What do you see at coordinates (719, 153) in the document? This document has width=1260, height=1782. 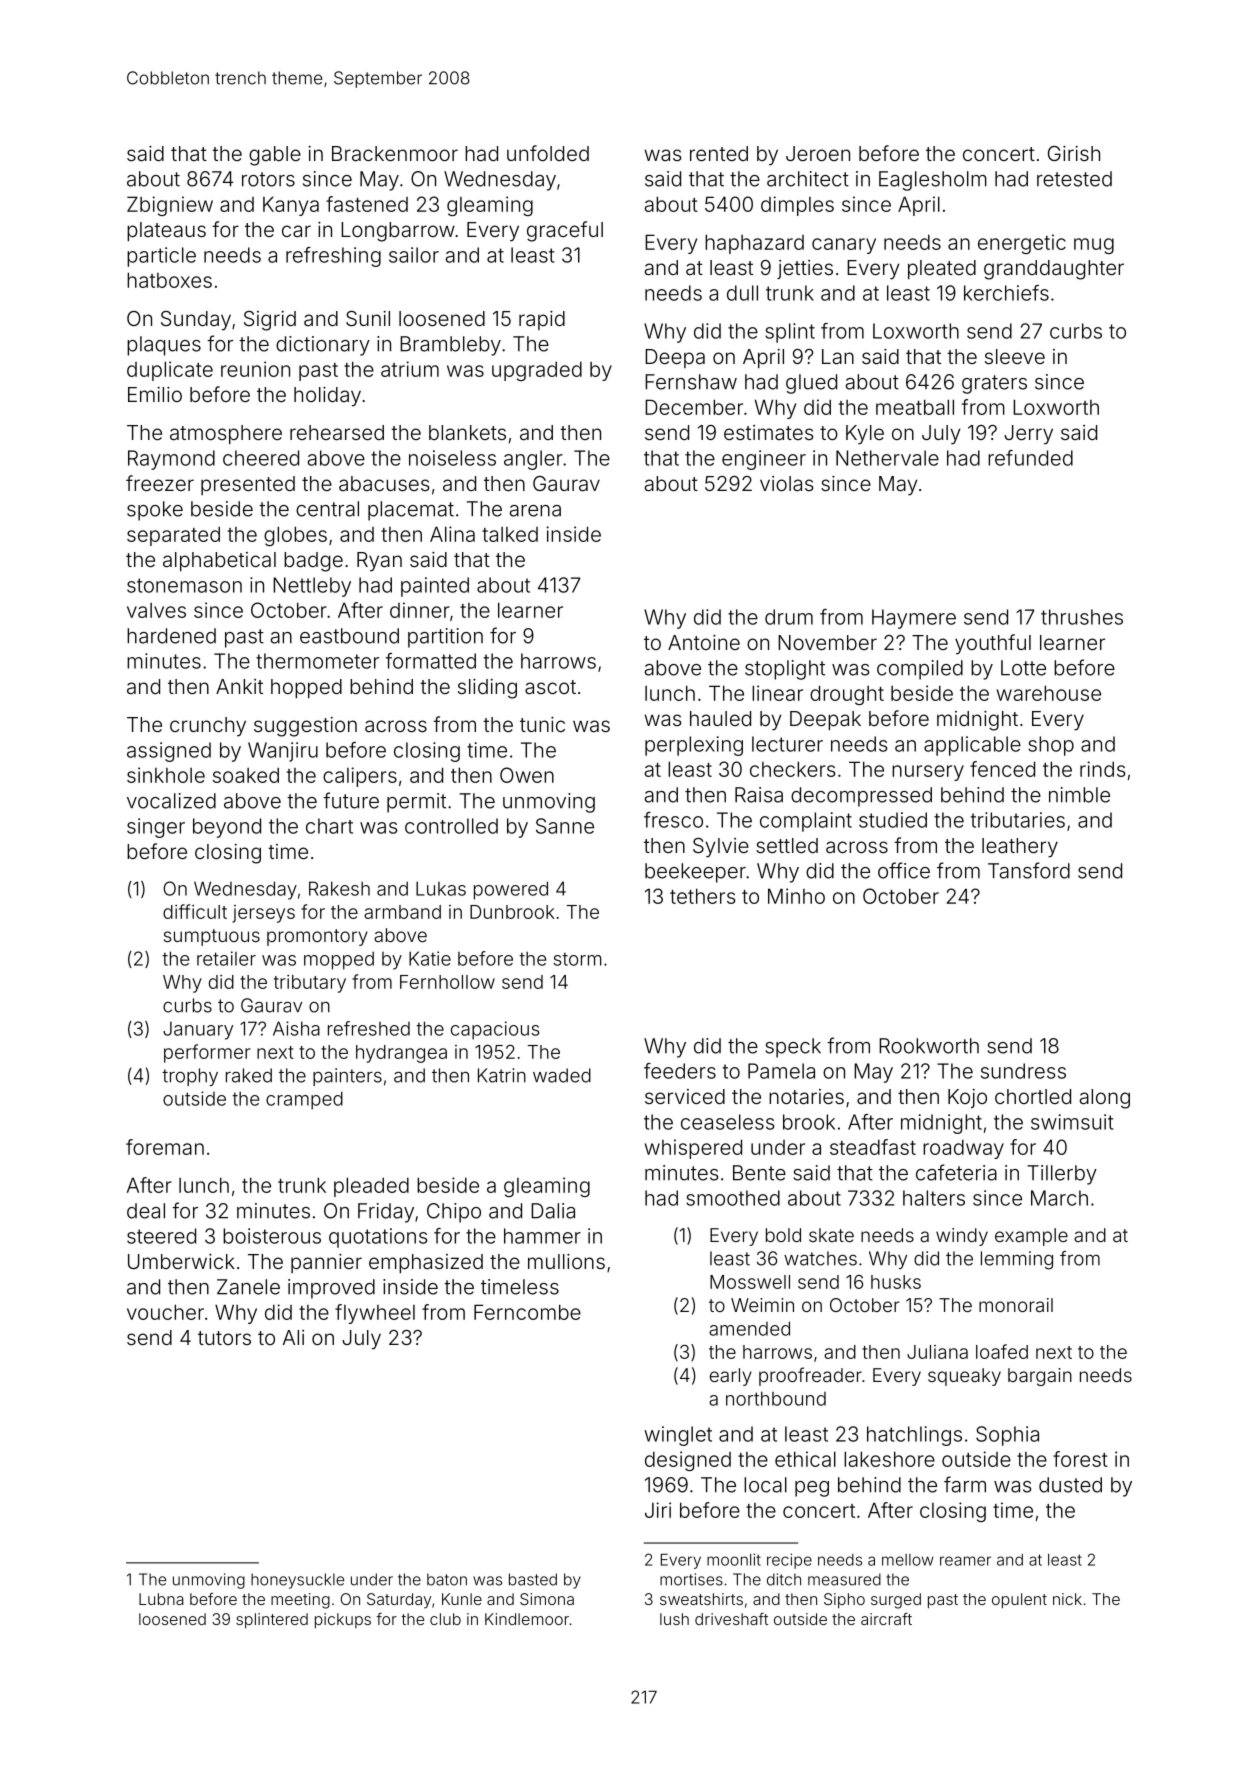 I see `rented` at bounding box center [719, 153].
